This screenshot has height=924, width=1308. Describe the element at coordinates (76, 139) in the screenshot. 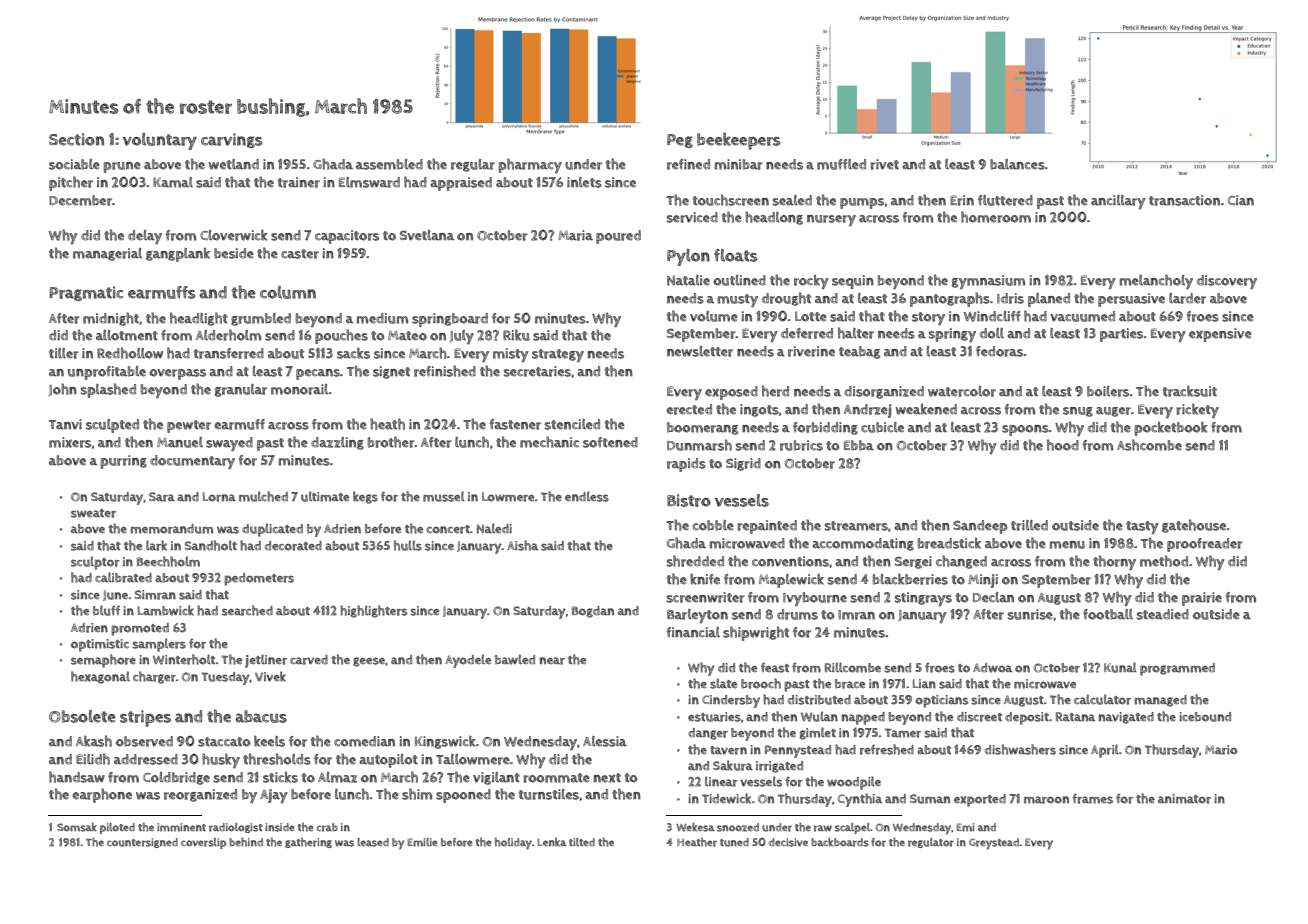

I see `Section` at that location.
